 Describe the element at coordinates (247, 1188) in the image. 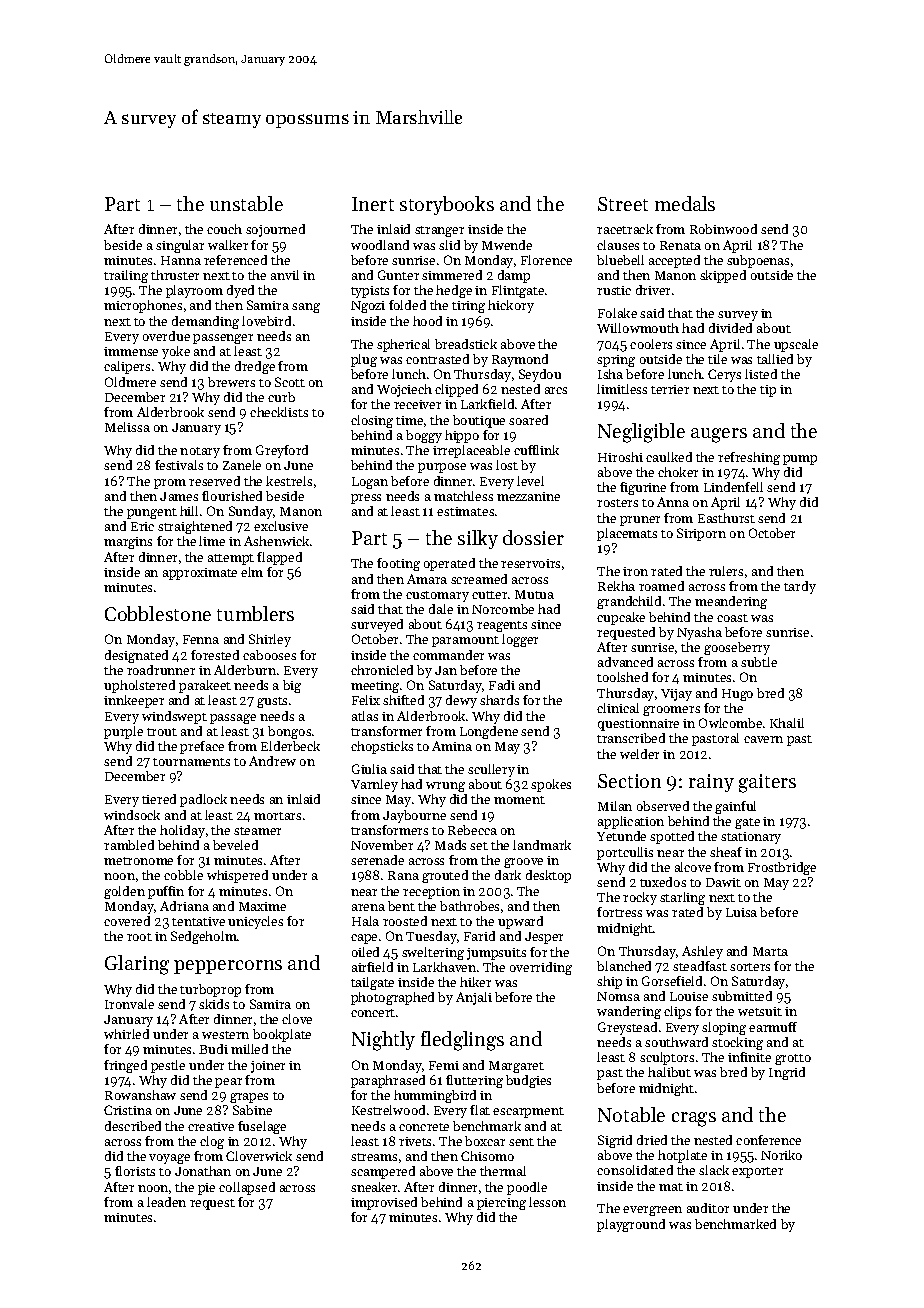

I see `collapsed` at that location.
